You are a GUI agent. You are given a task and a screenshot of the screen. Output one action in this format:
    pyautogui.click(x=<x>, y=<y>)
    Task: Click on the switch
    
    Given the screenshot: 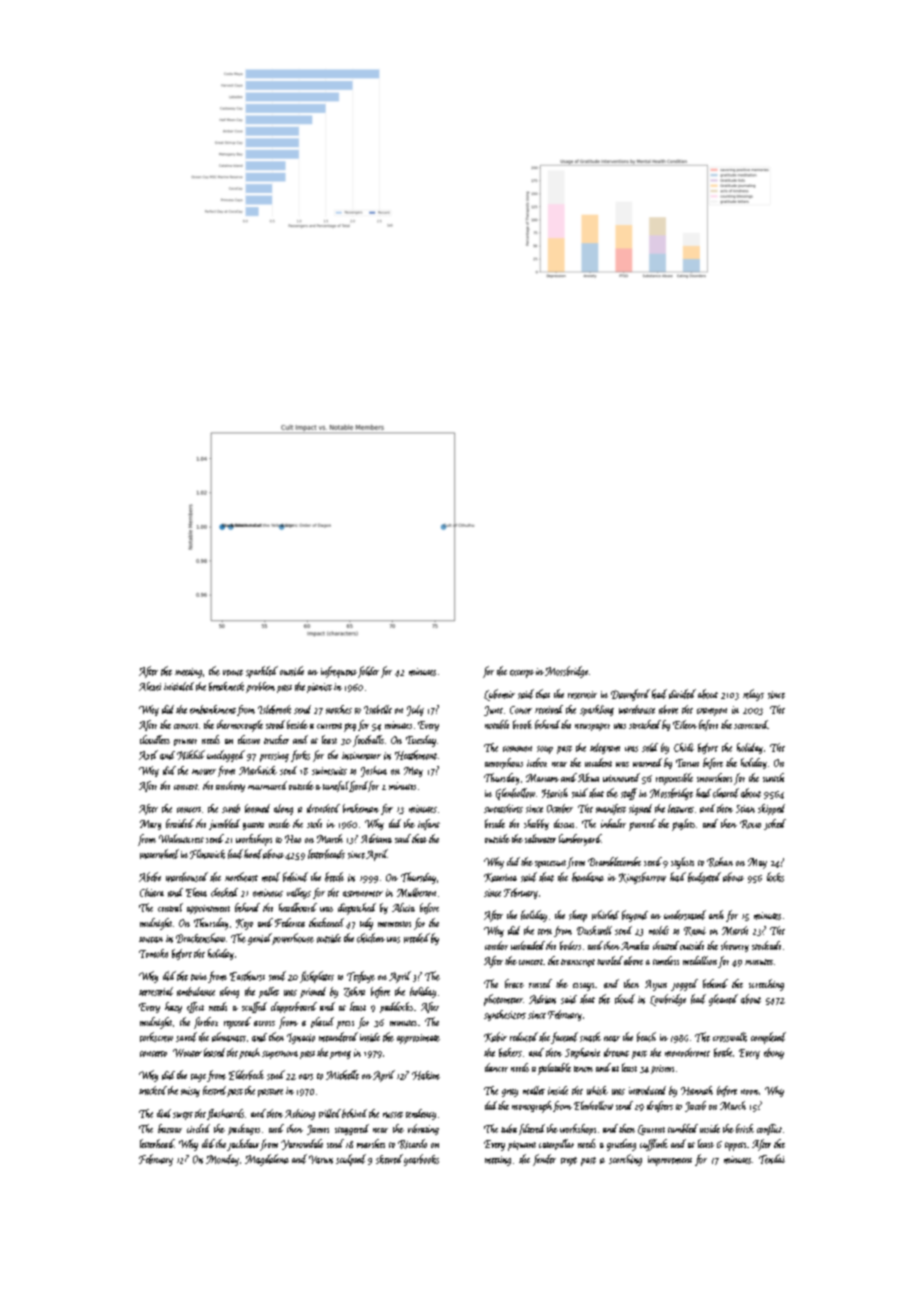 What is the action you would take?
    pyautogui.click(x=773, y=777)
